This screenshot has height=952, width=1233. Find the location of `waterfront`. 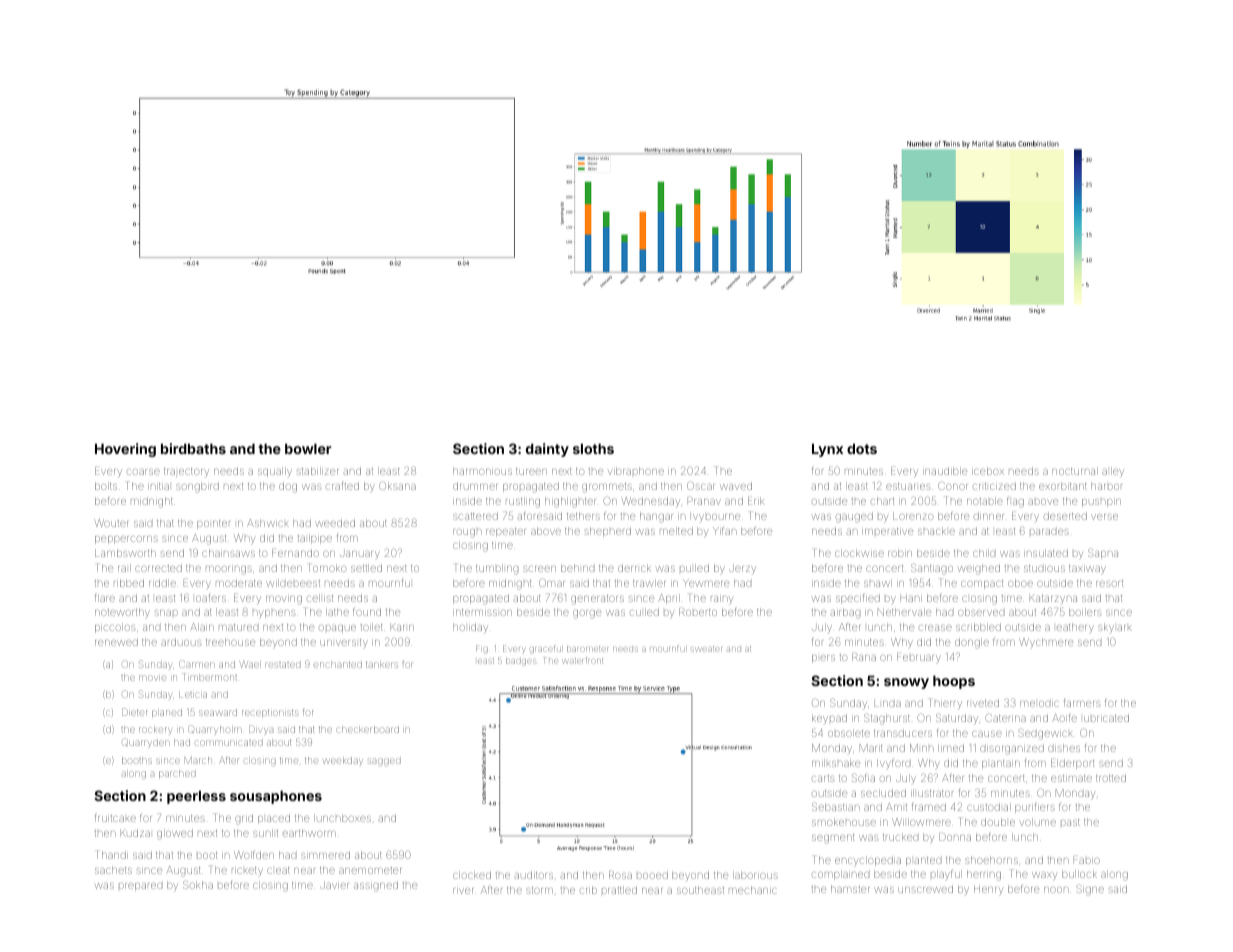

waterfront is located at coordinates (583, 660).
